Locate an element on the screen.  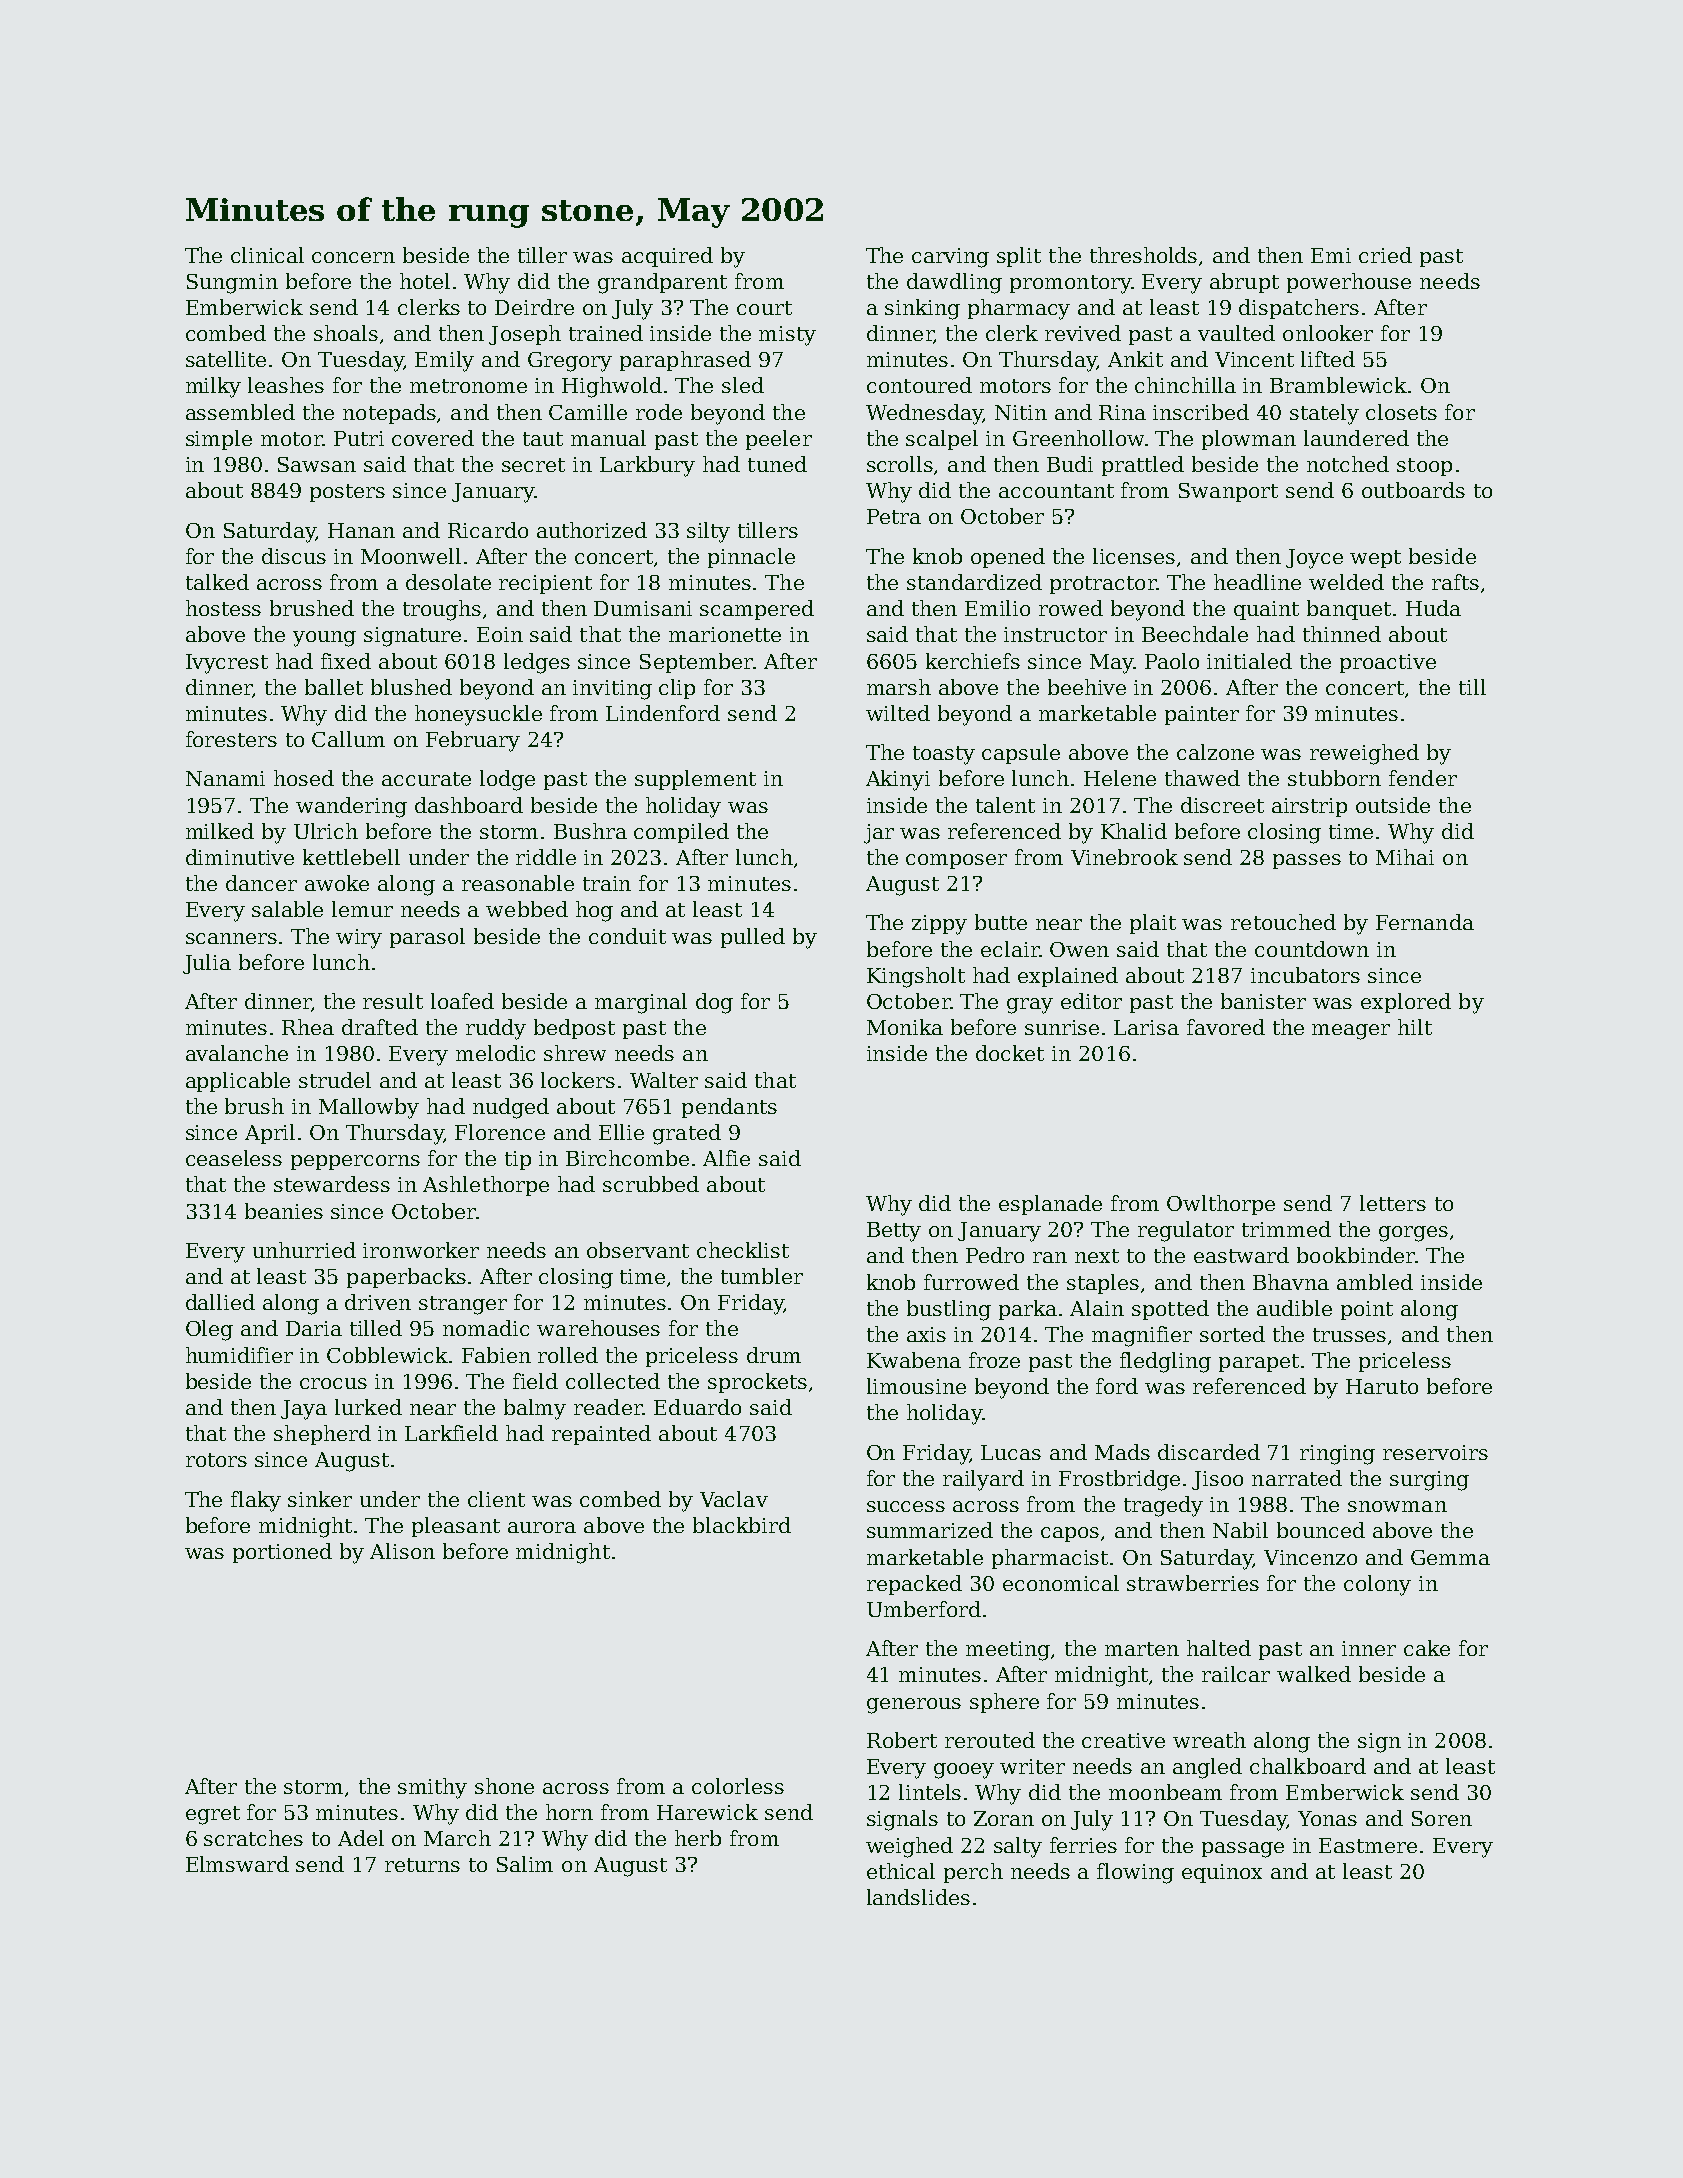
ironworker is located at coordinates (421, 1250).
